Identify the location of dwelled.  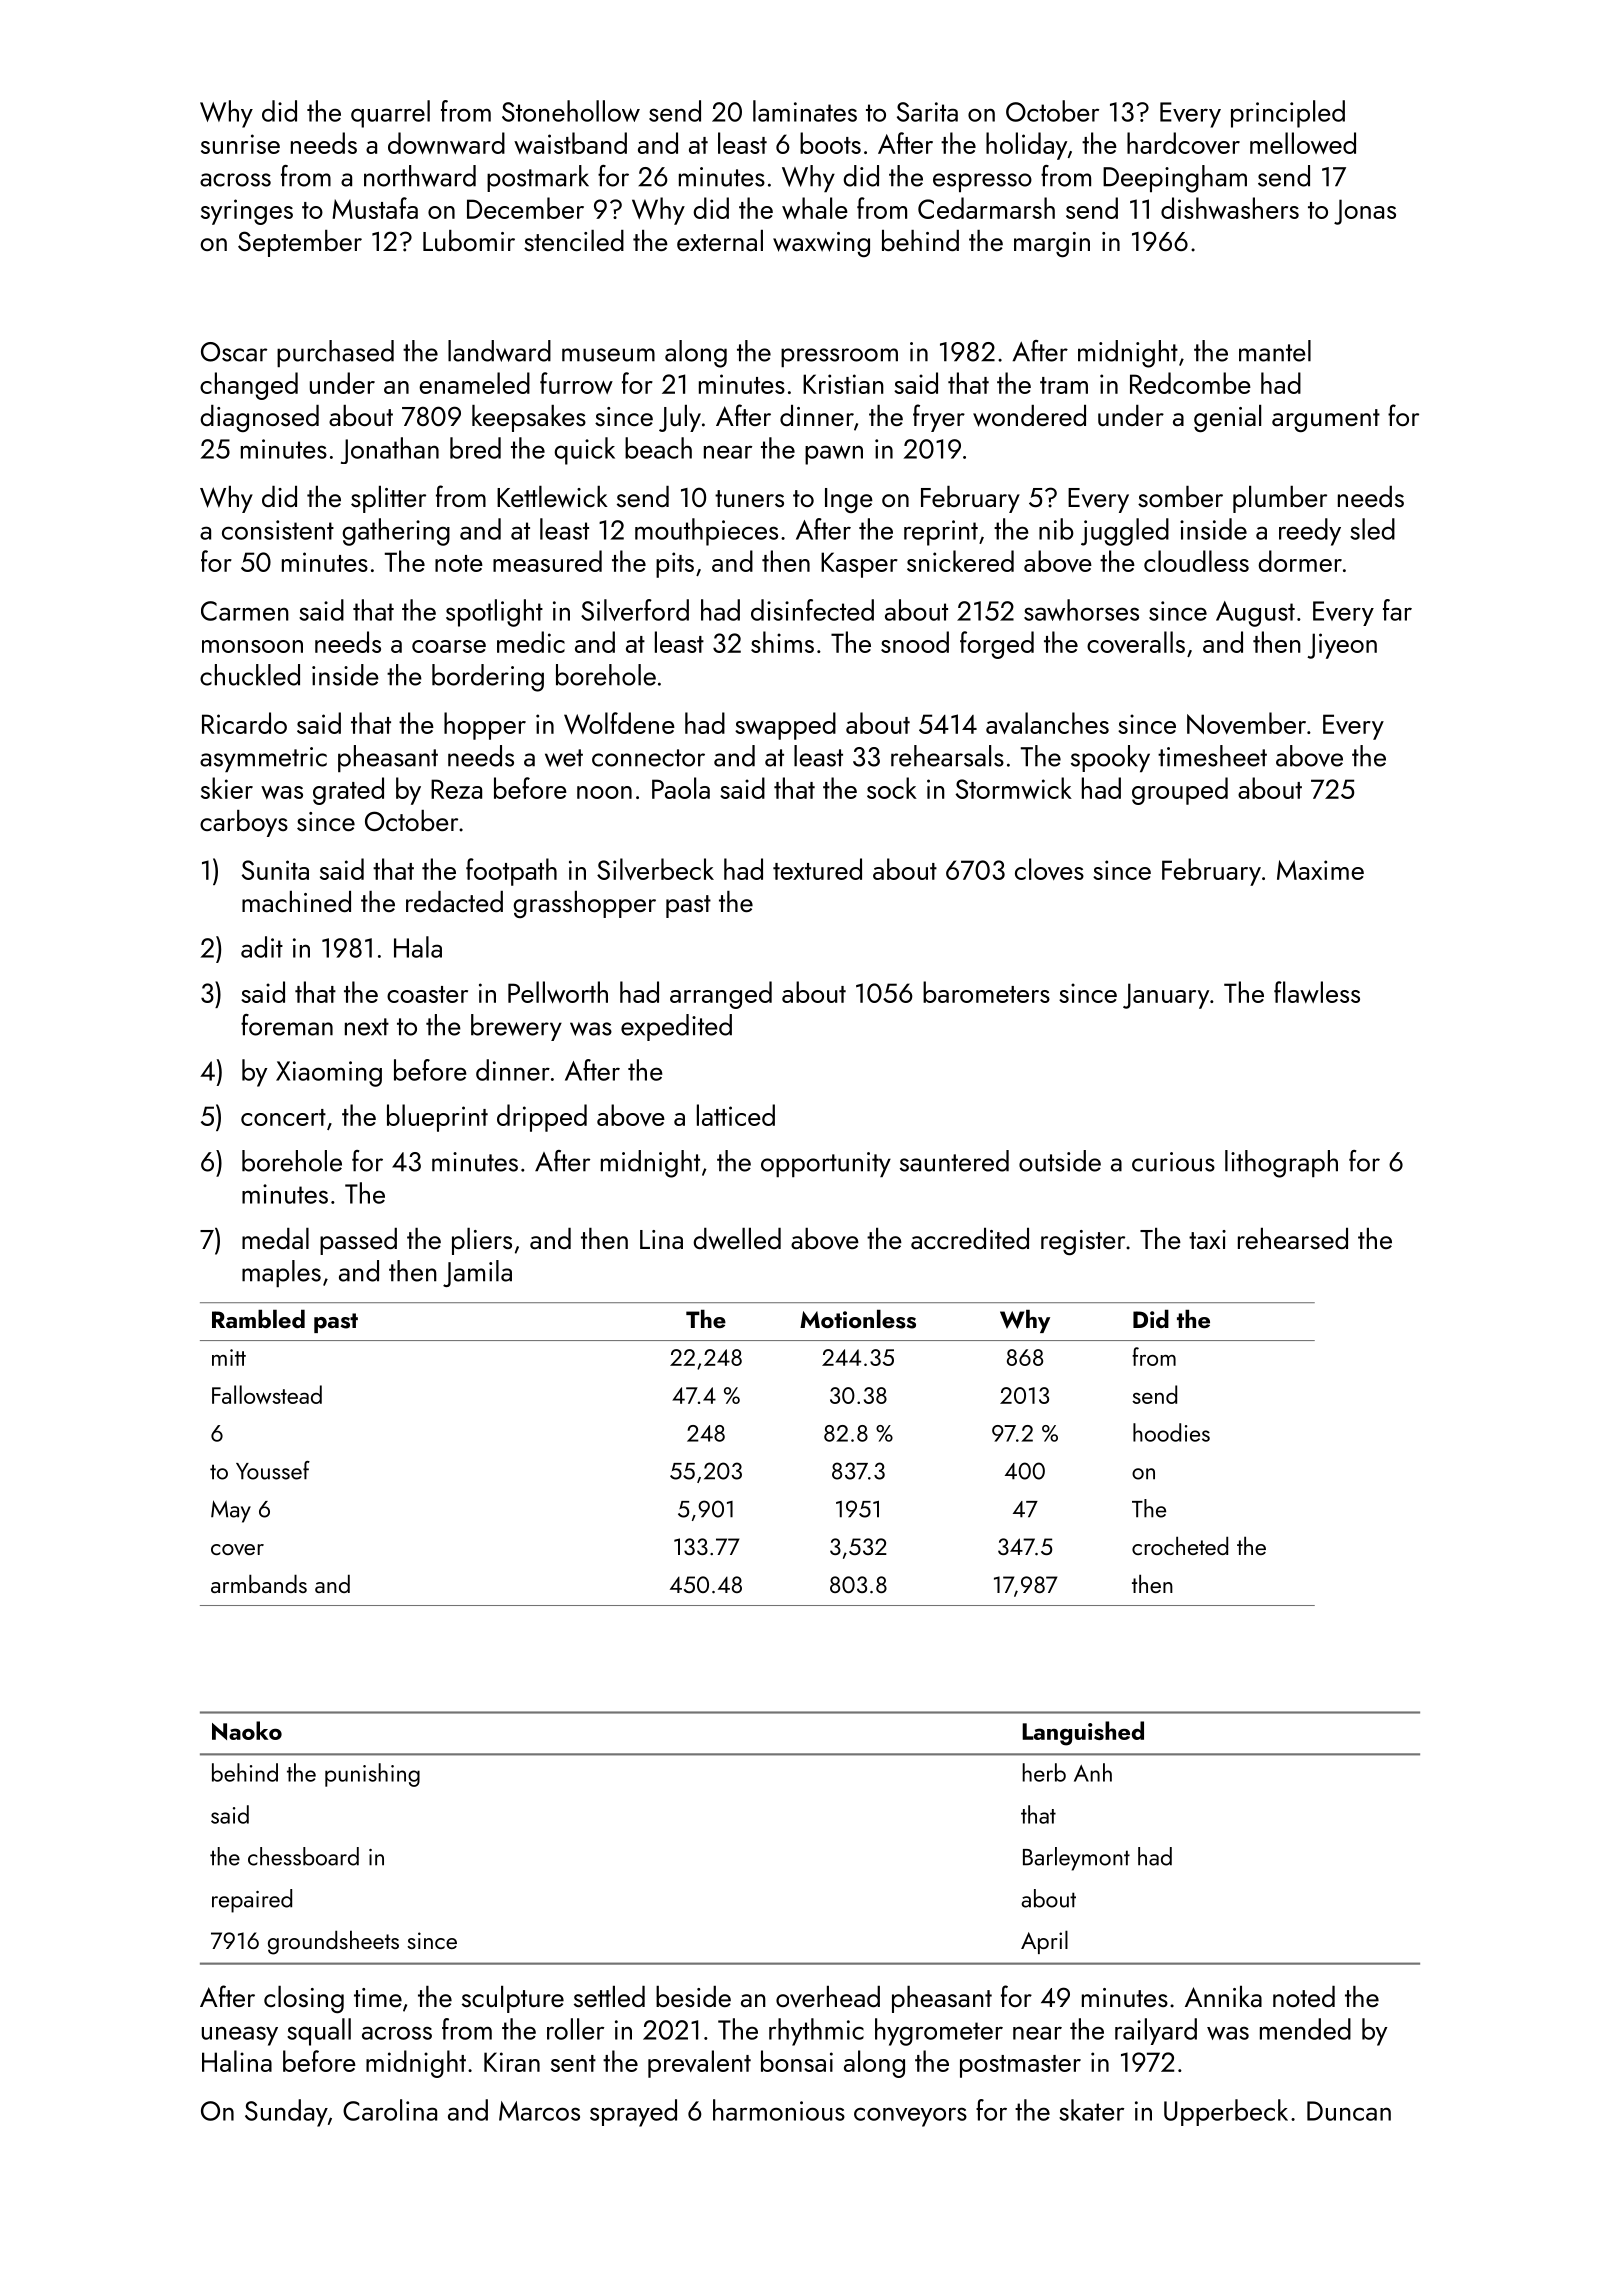
(737, 1239).
